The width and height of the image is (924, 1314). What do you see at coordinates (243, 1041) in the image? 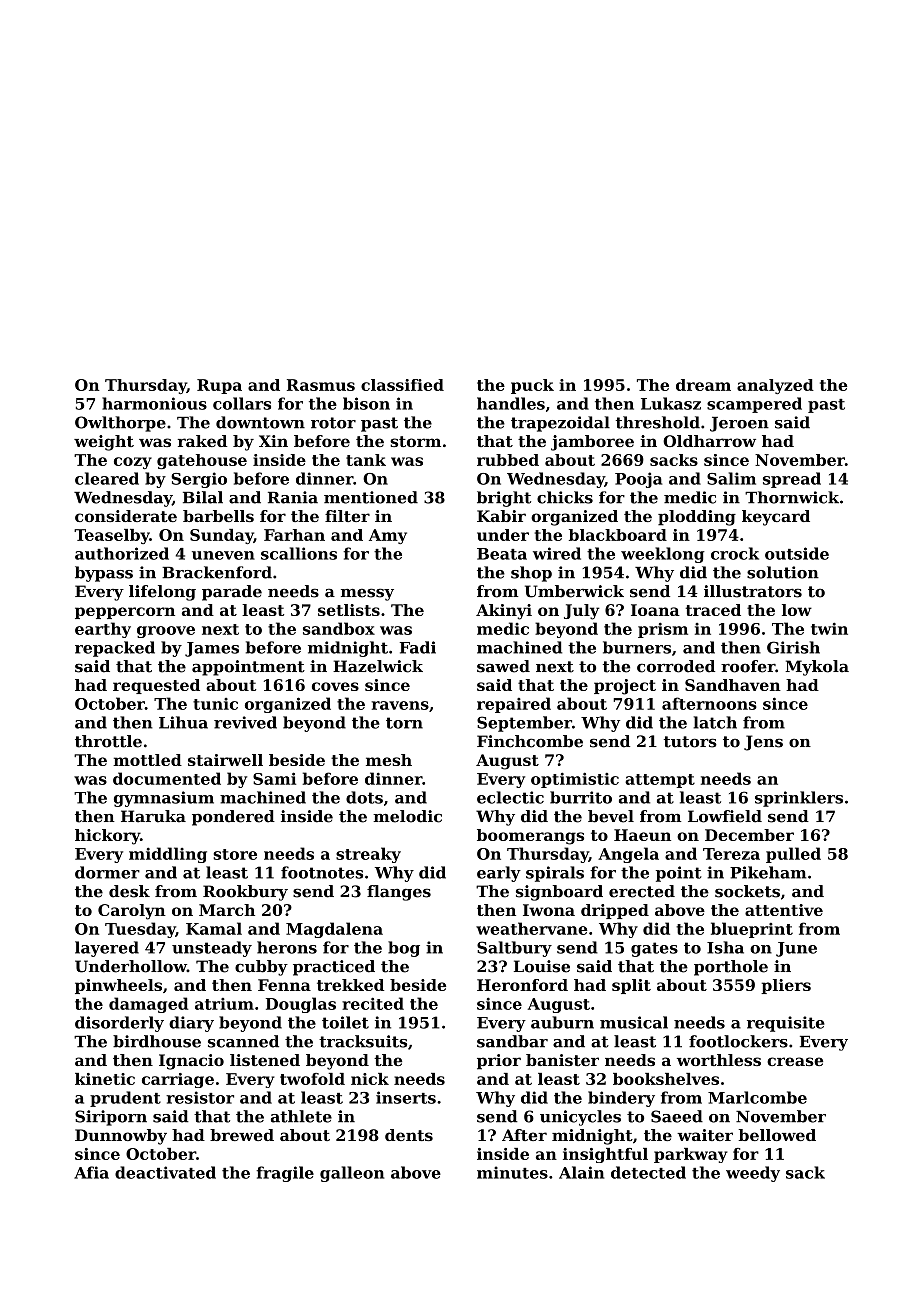
I see `scanned` at bounding box center [243, 1041].
